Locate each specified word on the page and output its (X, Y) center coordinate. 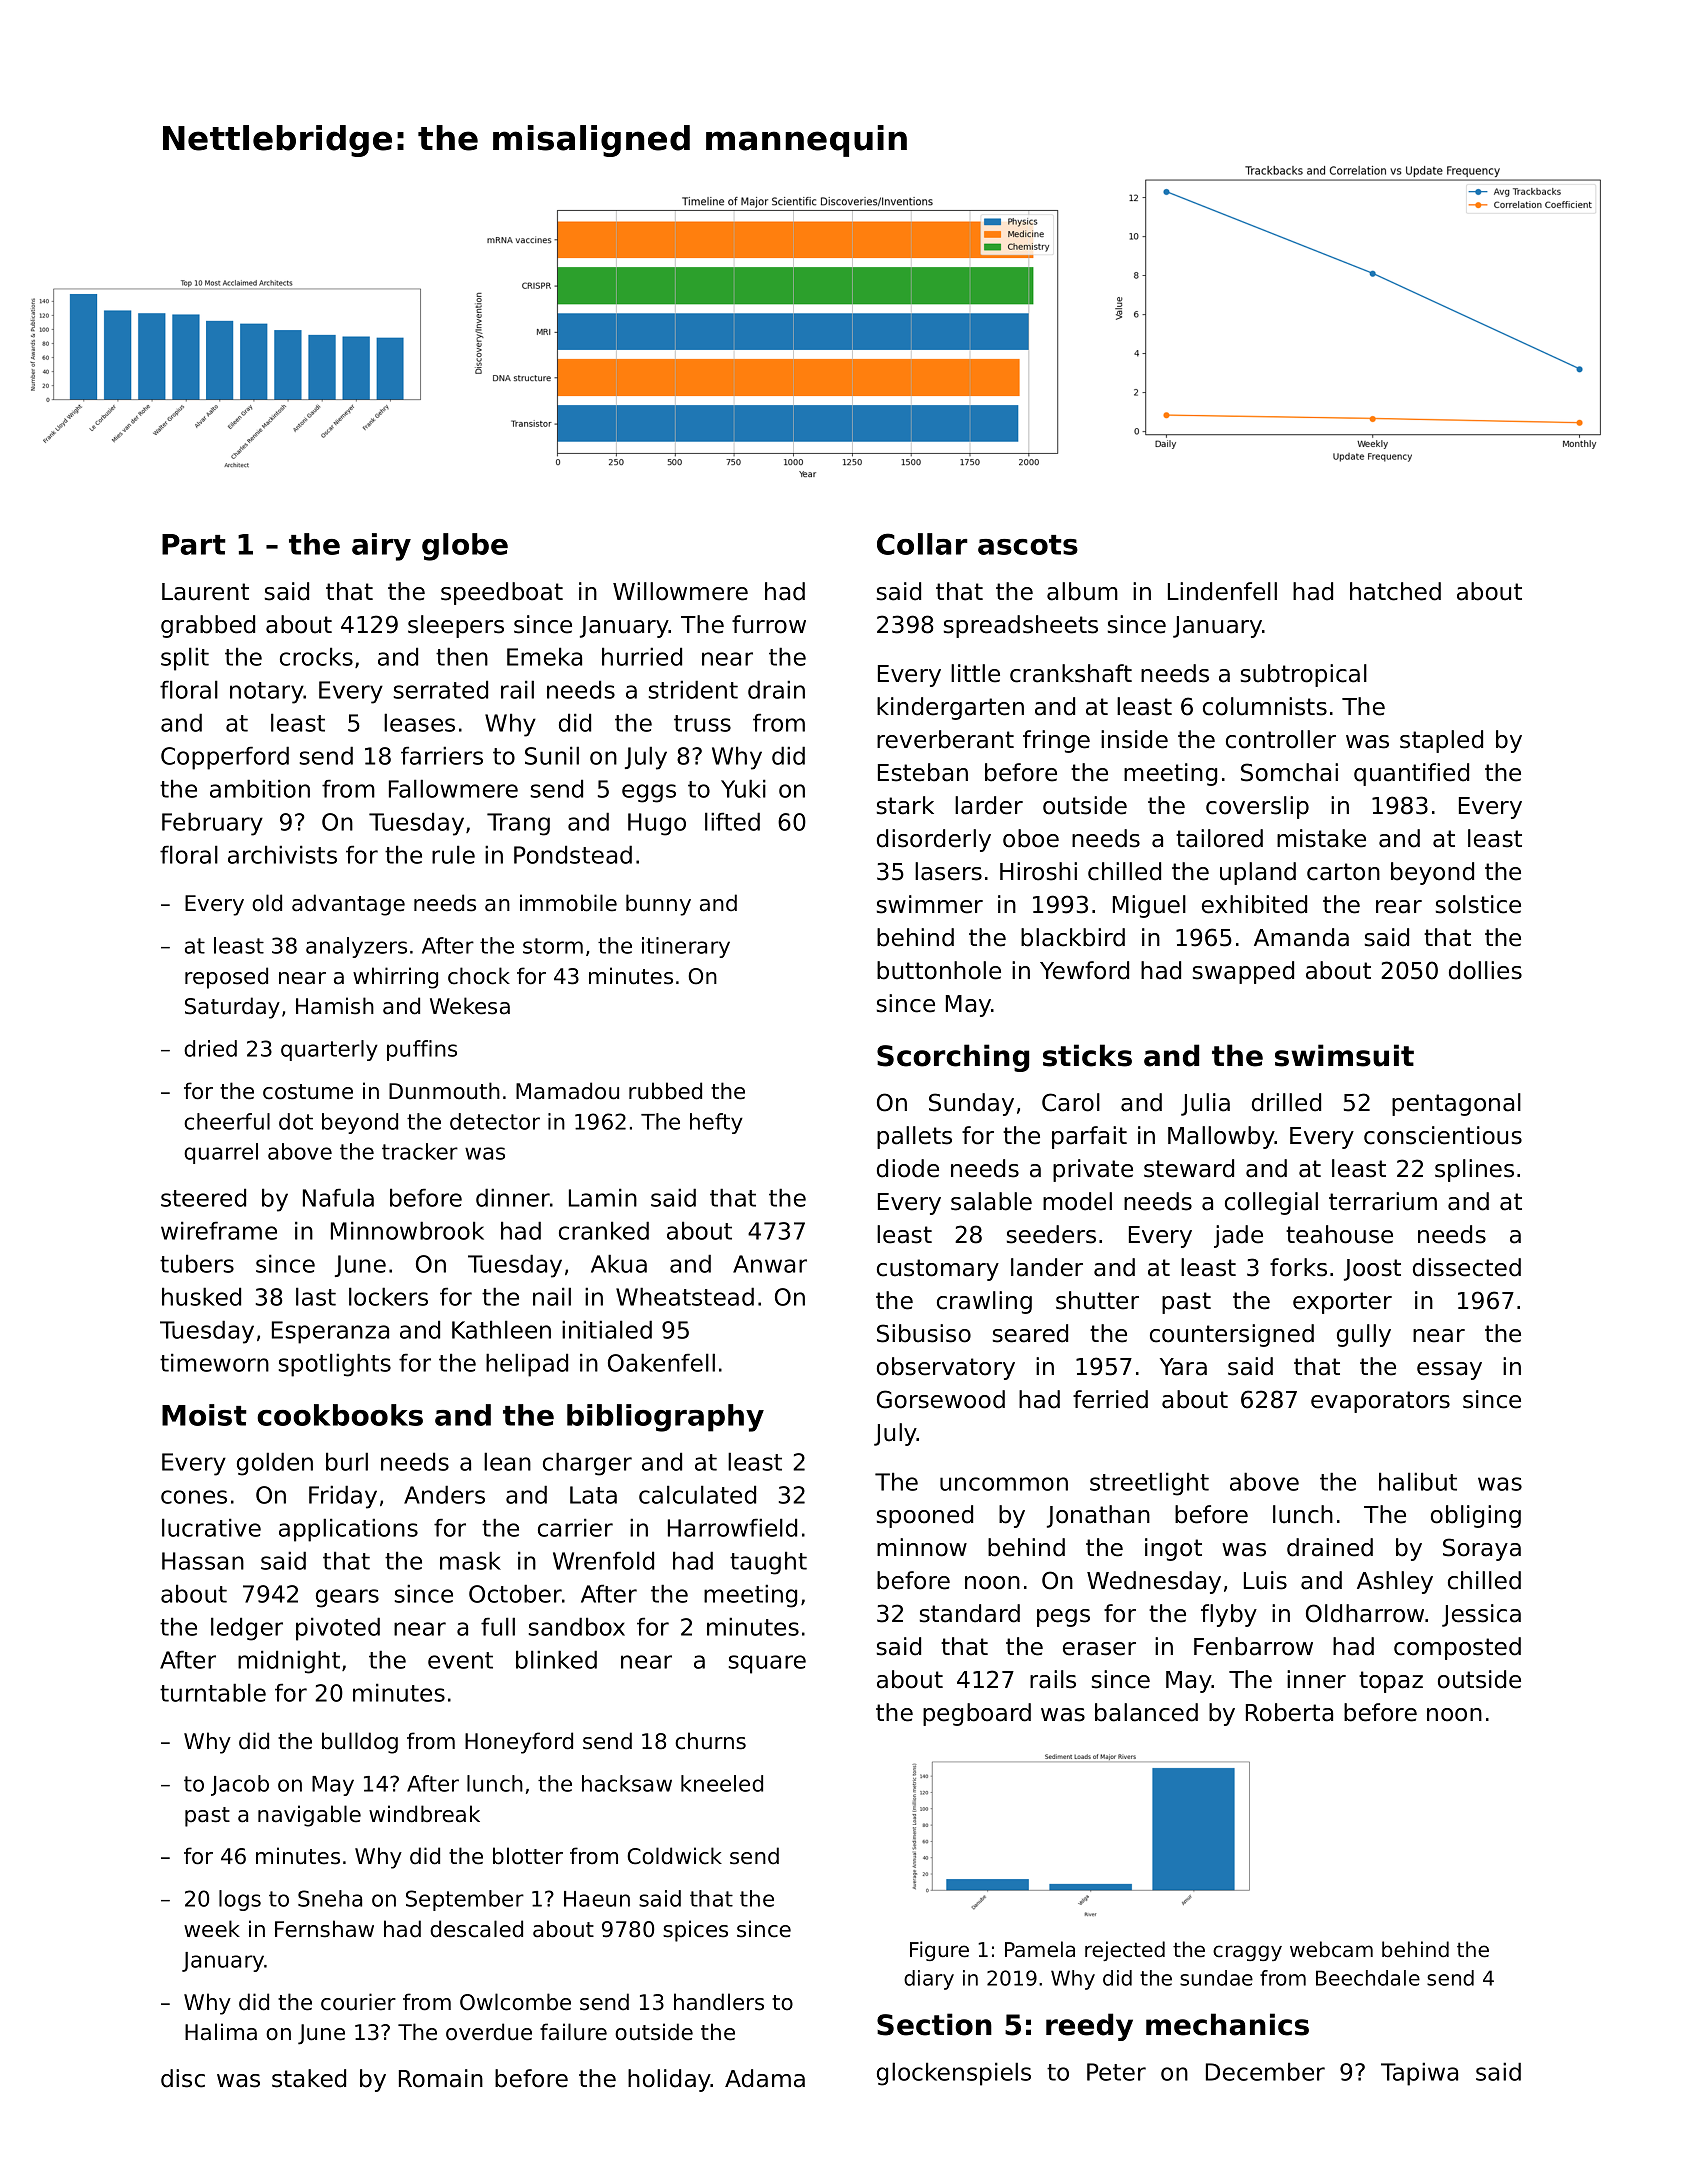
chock (479, 976)
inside (1134, 739)
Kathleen (501, 1329)
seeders (1051, 1234)
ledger (247, 1629)
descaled (476, 1929)
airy (381, 547)
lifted (732, 821)
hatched (1395, 591)
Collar (922, 544)
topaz (1391, 1682)
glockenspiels (954, 2074)
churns (710, 1741)
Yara (1183, 1367)
